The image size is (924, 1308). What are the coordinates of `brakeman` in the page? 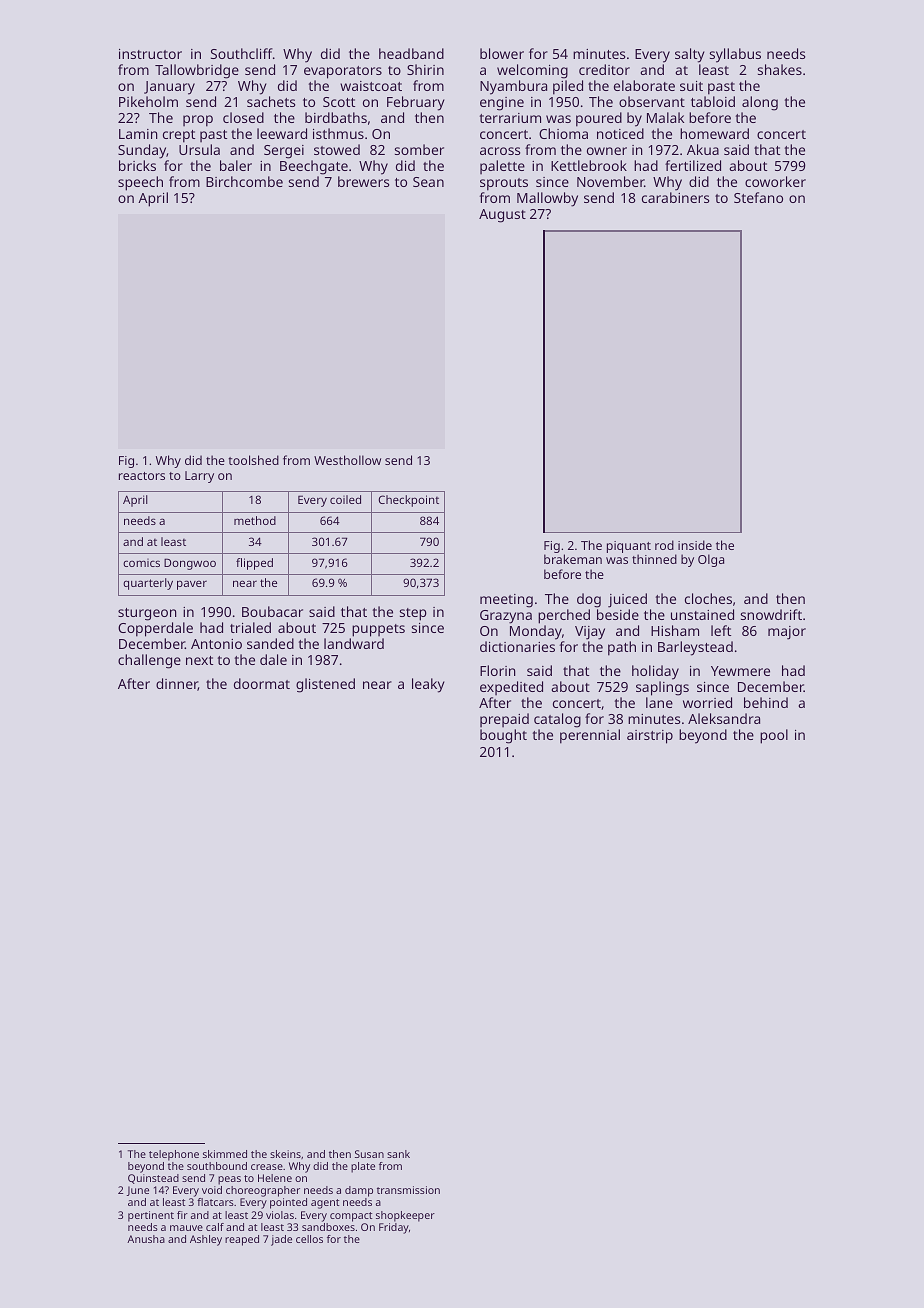 It's located at (573, 559).
